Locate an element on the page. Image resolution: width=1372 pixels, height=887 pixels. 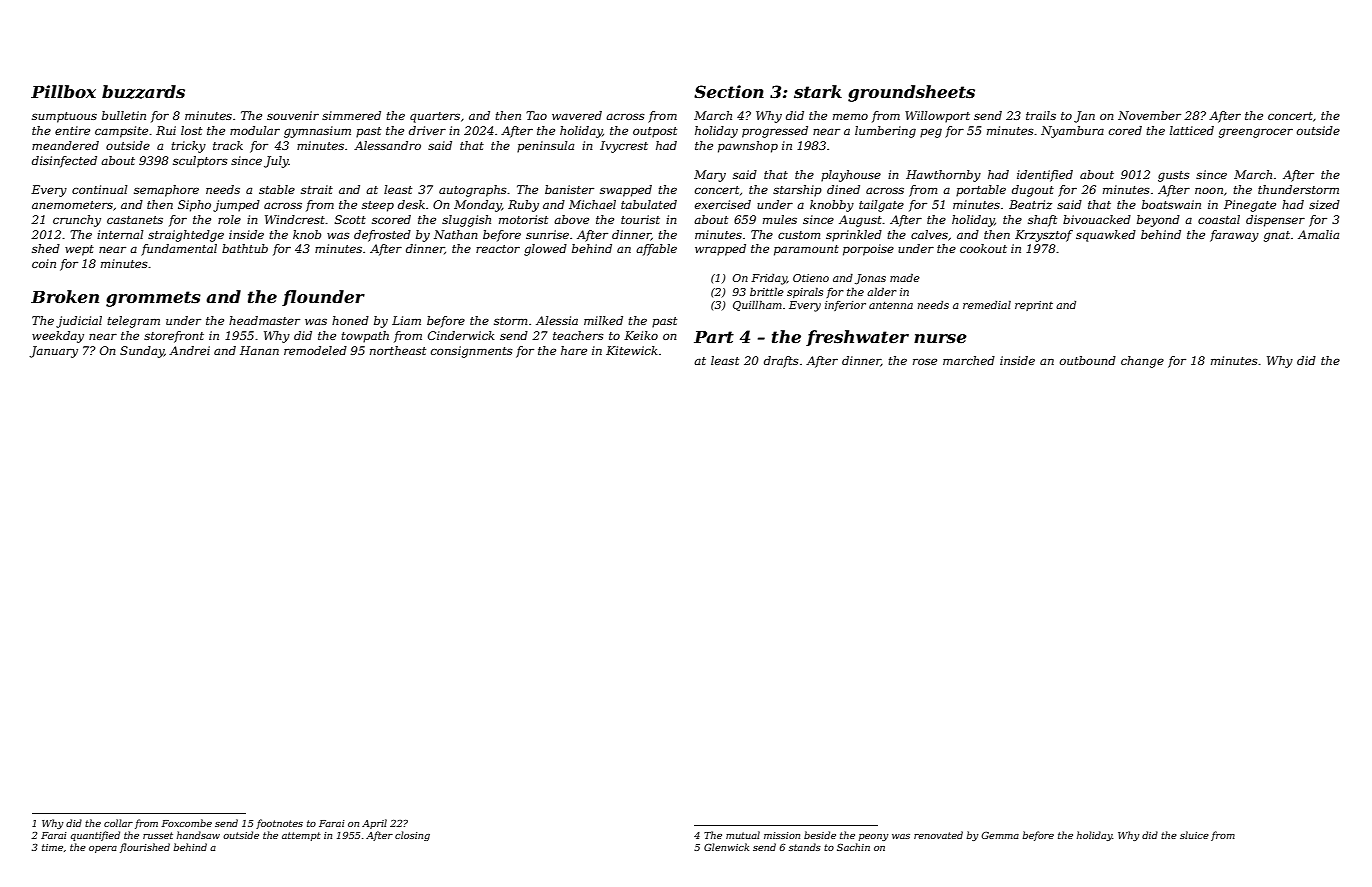
Sunday is located at coordinates (142, 352).
